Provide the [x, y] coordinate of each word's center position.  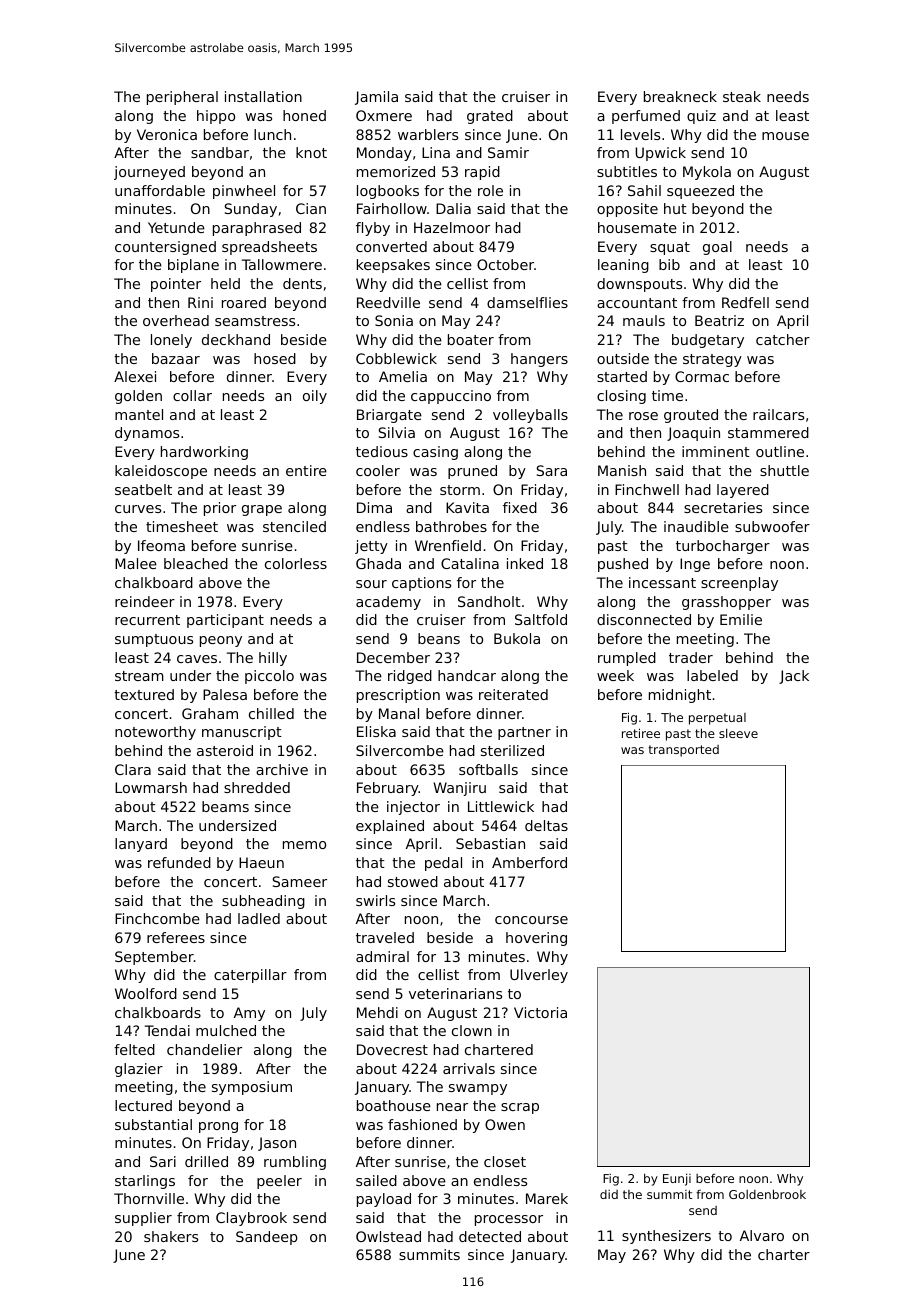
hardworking [204, 453]
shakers [171, 1236]
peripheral [182, 98]
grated [490, 117]
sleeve [738, 733]
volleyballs [530, 416]
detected [490, 1236]
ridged [410, 677]
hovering [536, 939]
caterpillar [250, 976]
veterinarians [455, 993]
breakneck [680, 96]
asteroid [225, 750]
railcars [778, 414]
